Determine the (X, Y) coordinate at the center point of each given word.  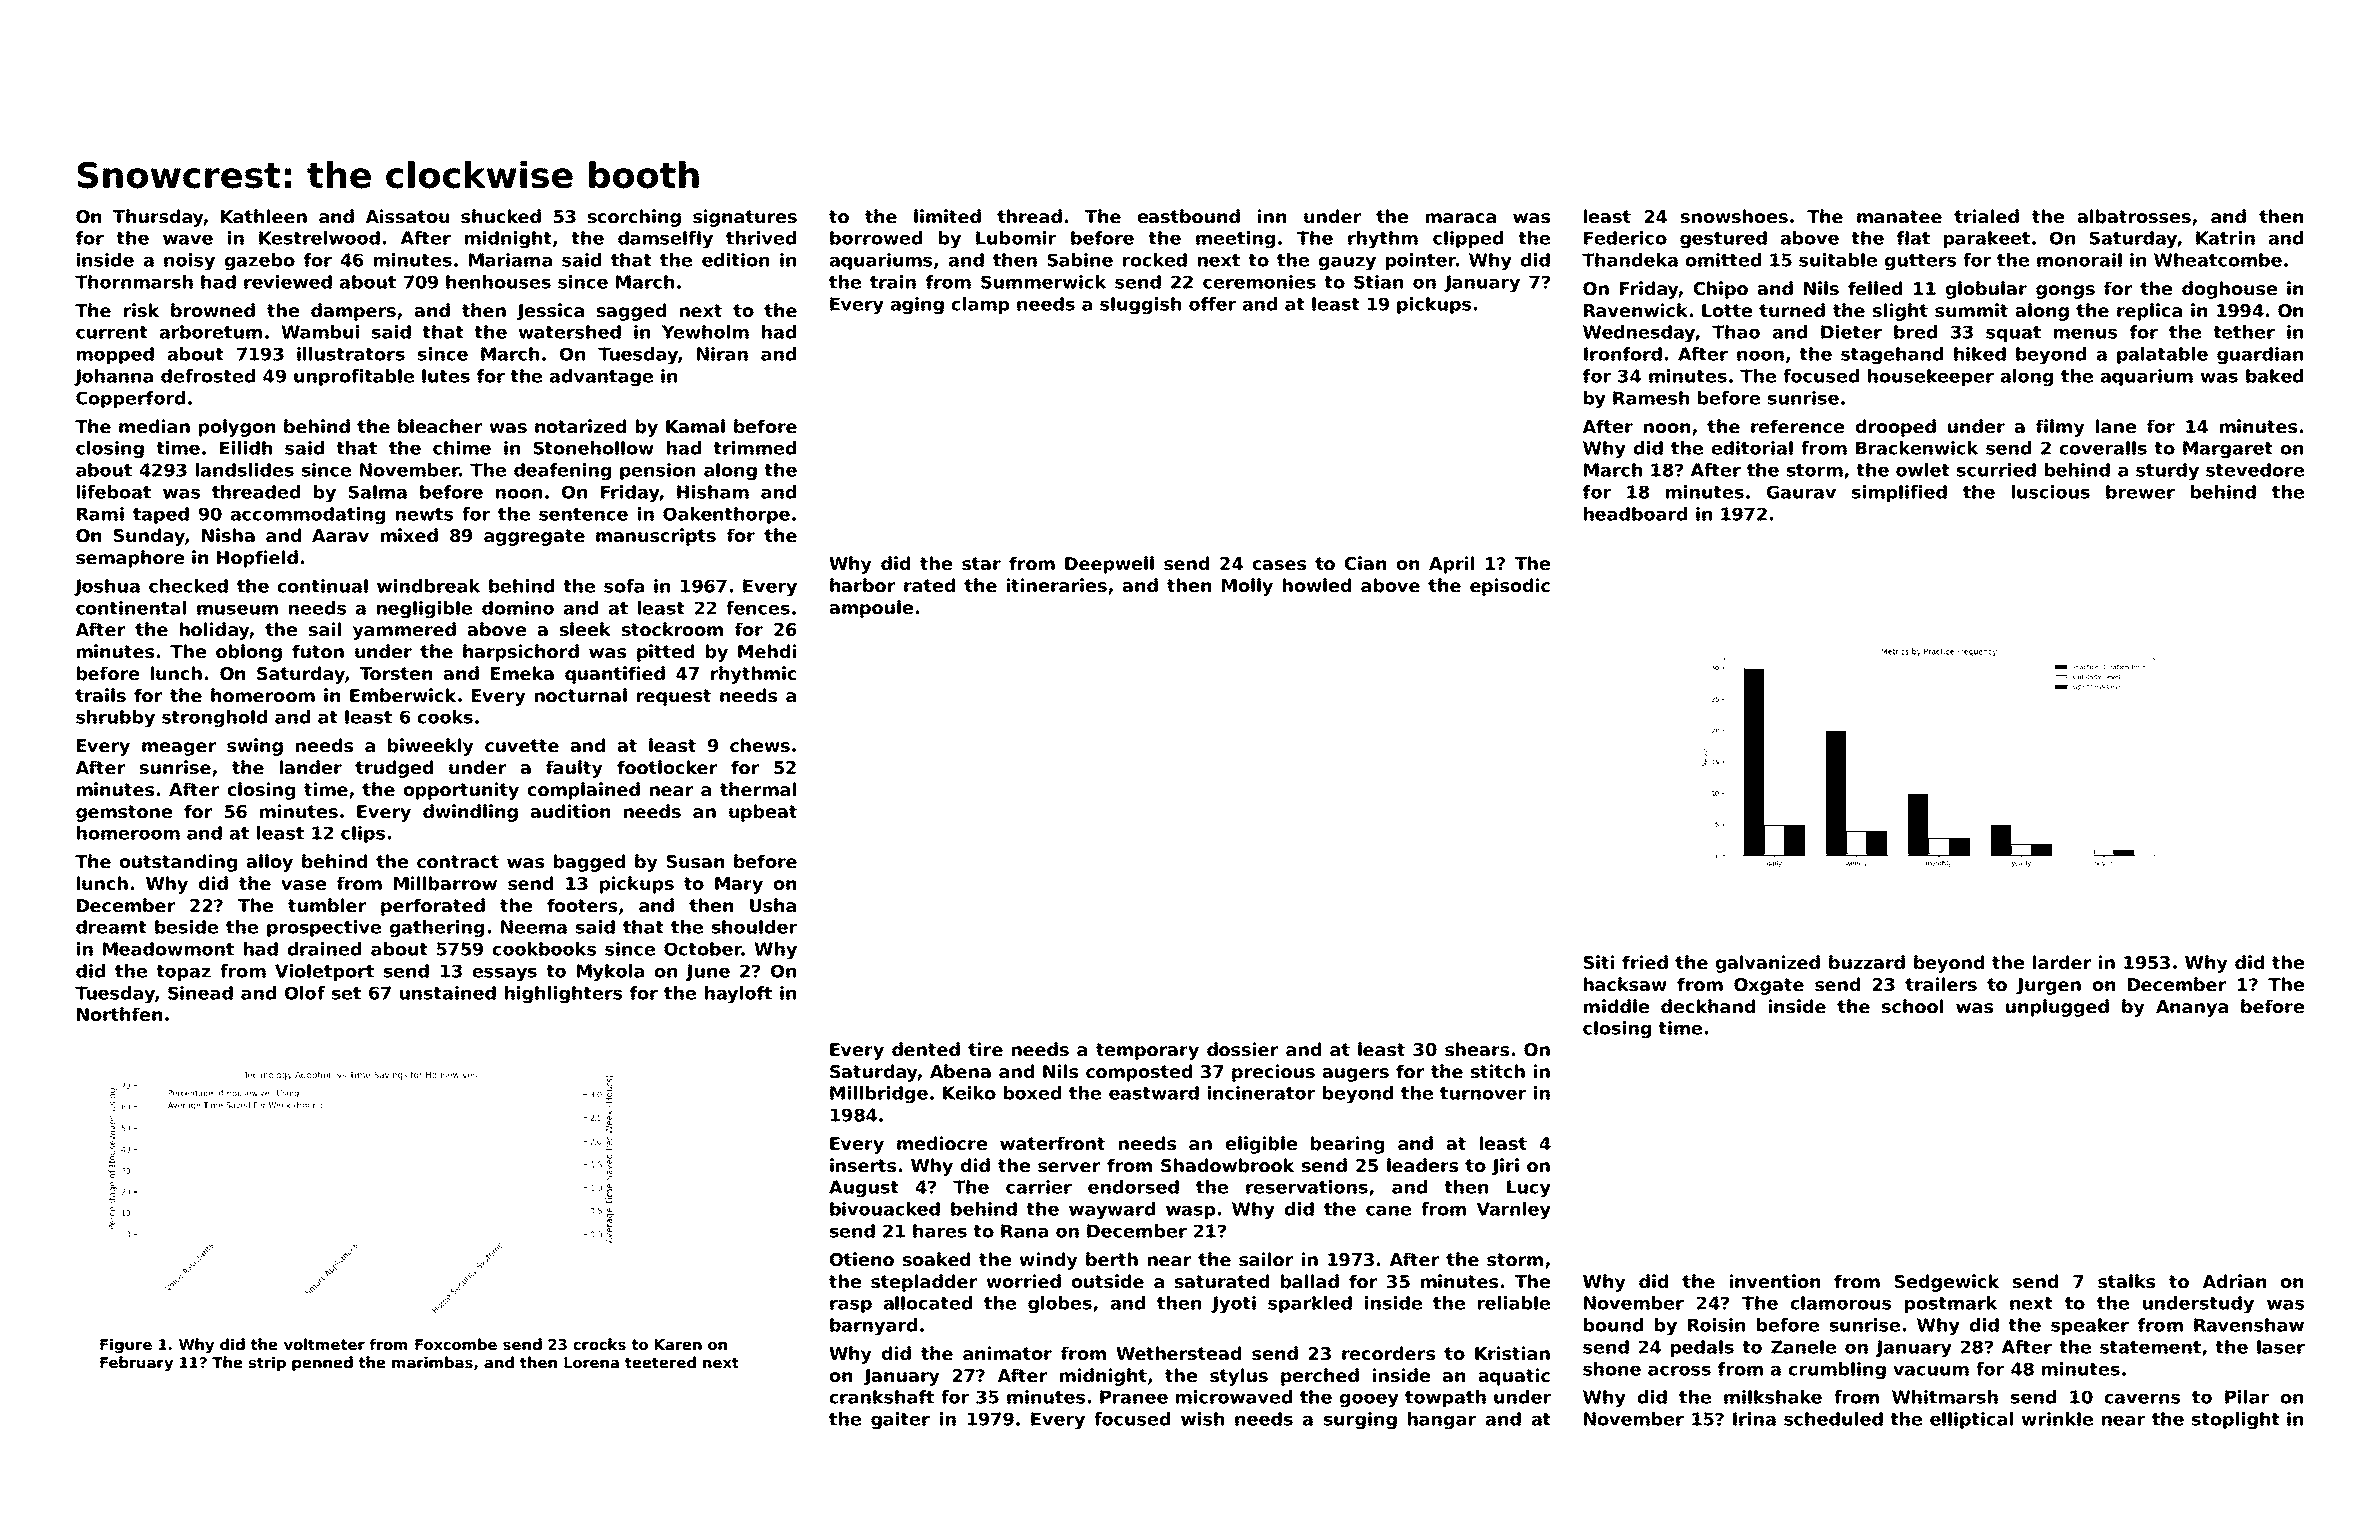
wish (1202, 1419)
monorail (2079, 260)
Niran (722, 354)
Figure (126, 1345)
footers (582, 905)
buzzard (1867, 962)
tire (985, 1049)
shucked (501, 216)
